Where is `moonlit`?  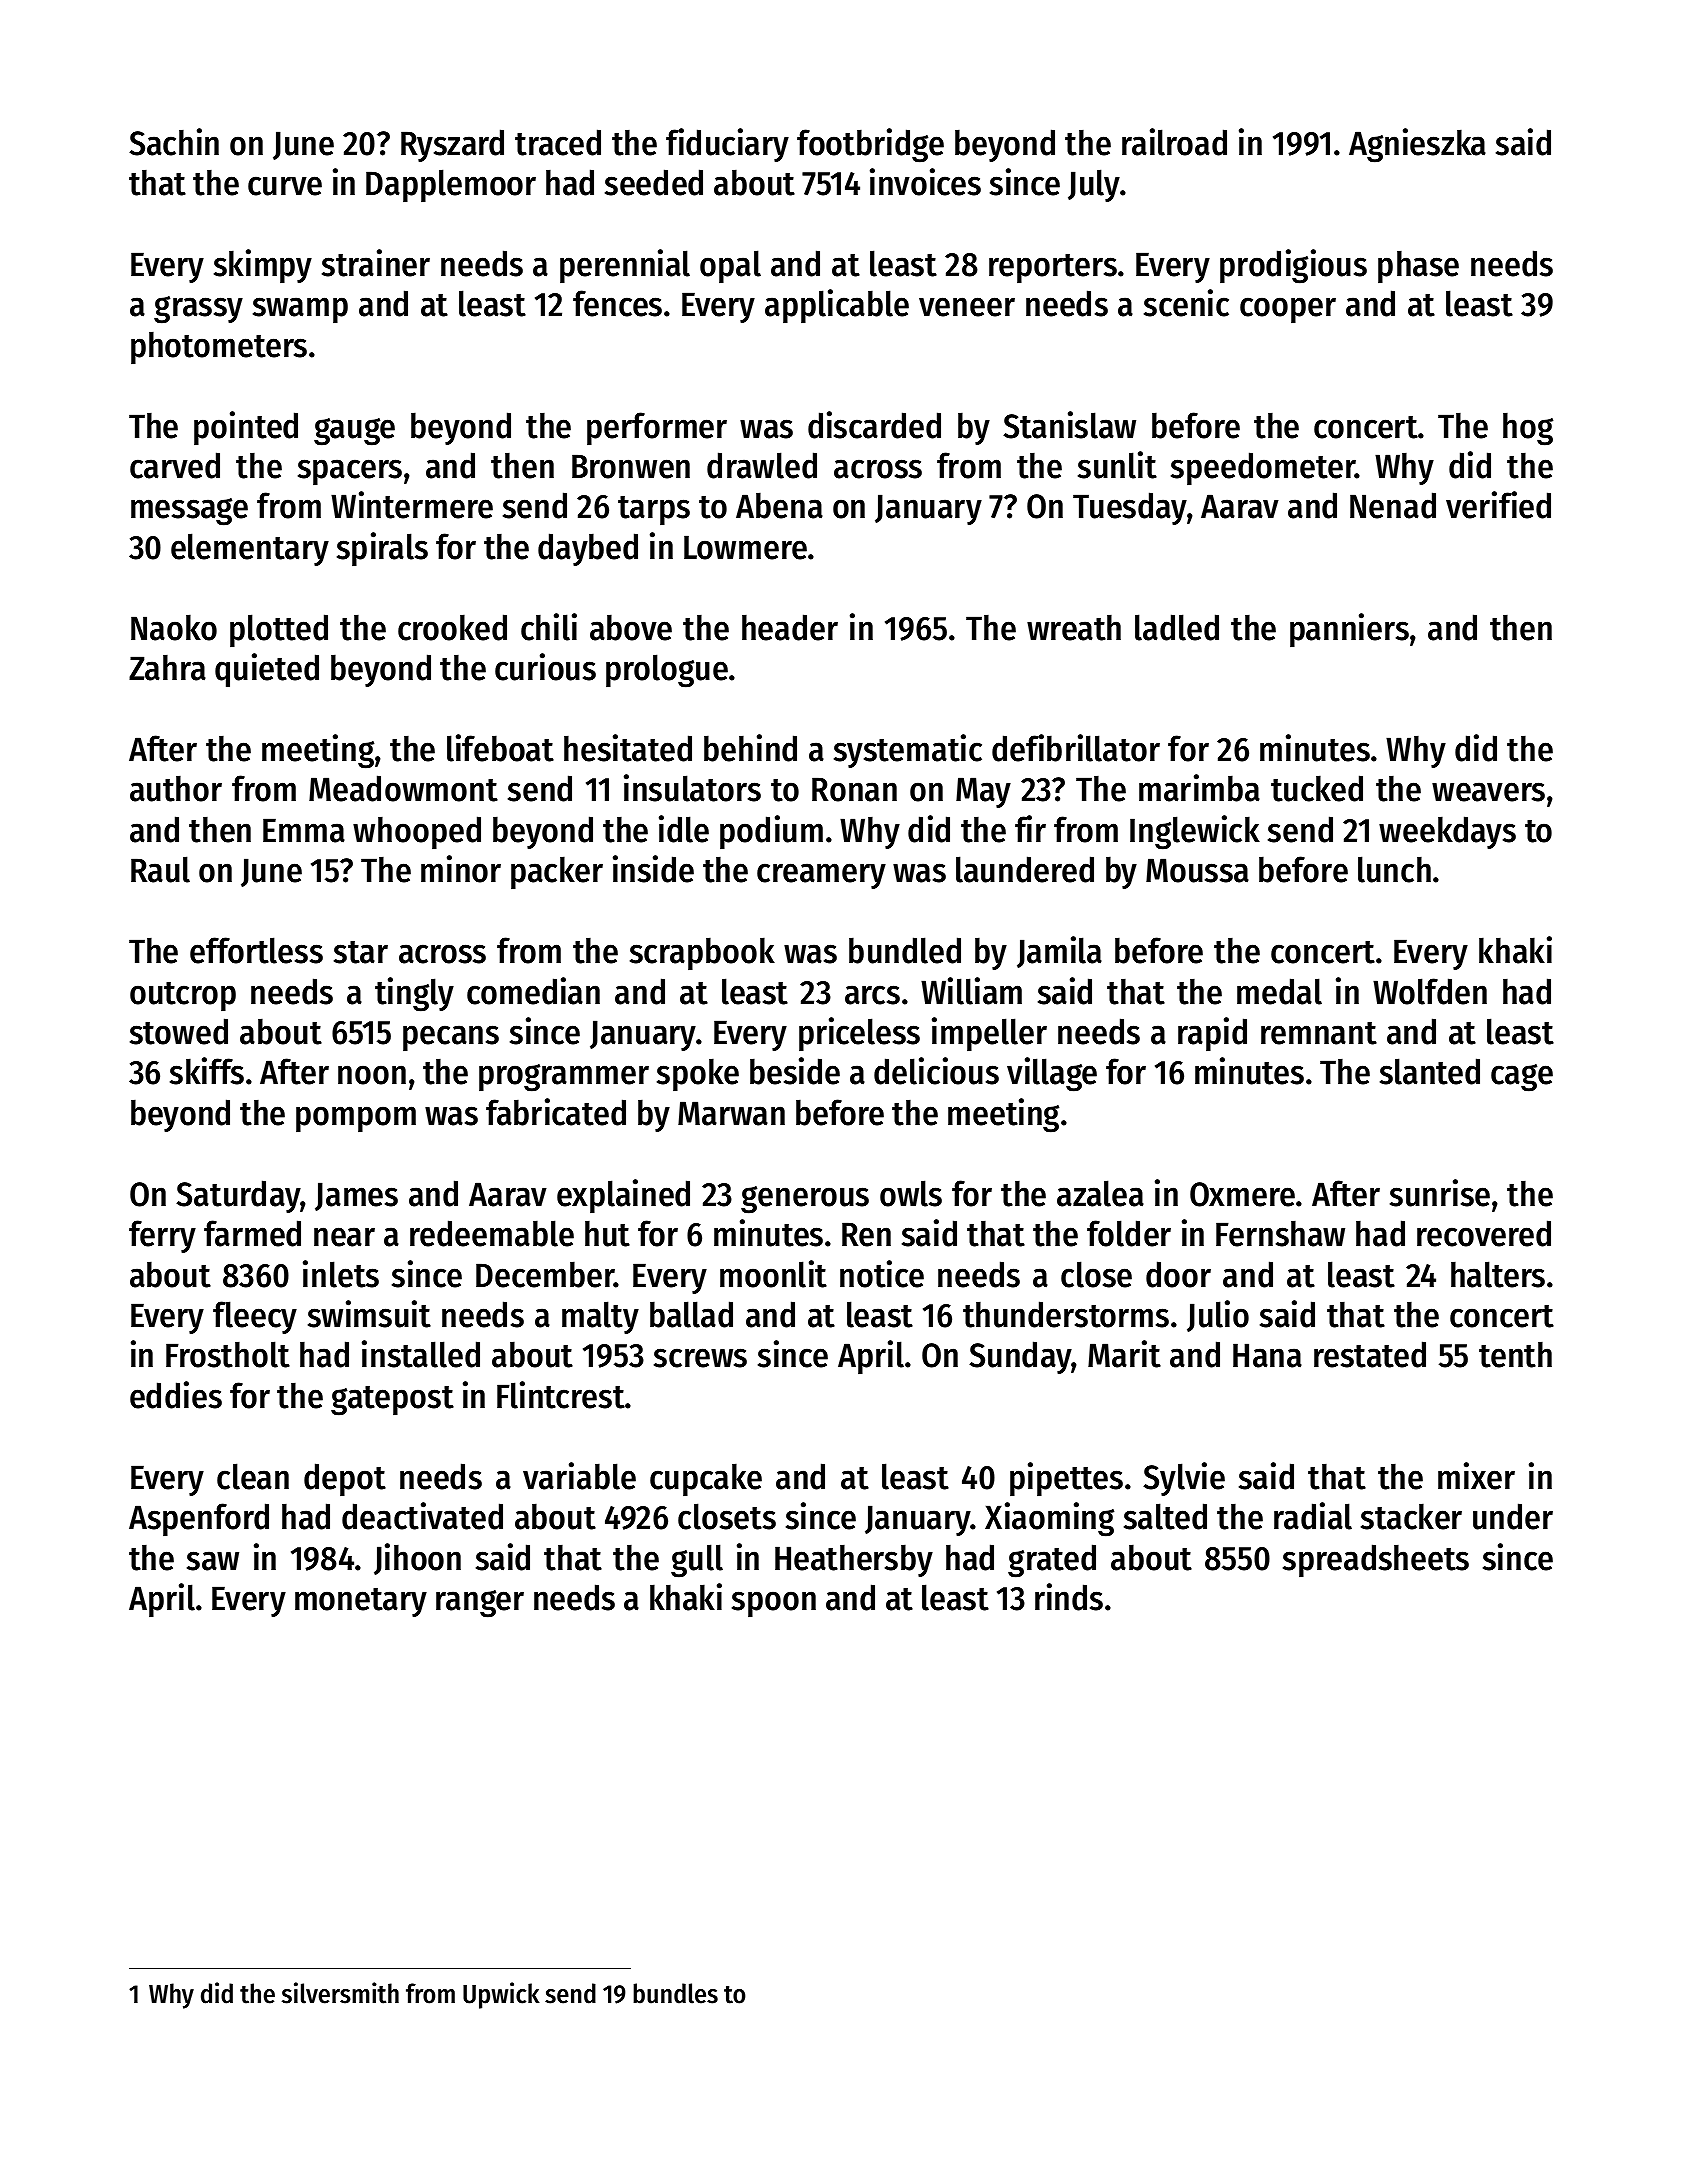 moonlit is located at coordinates (773, 1274).
